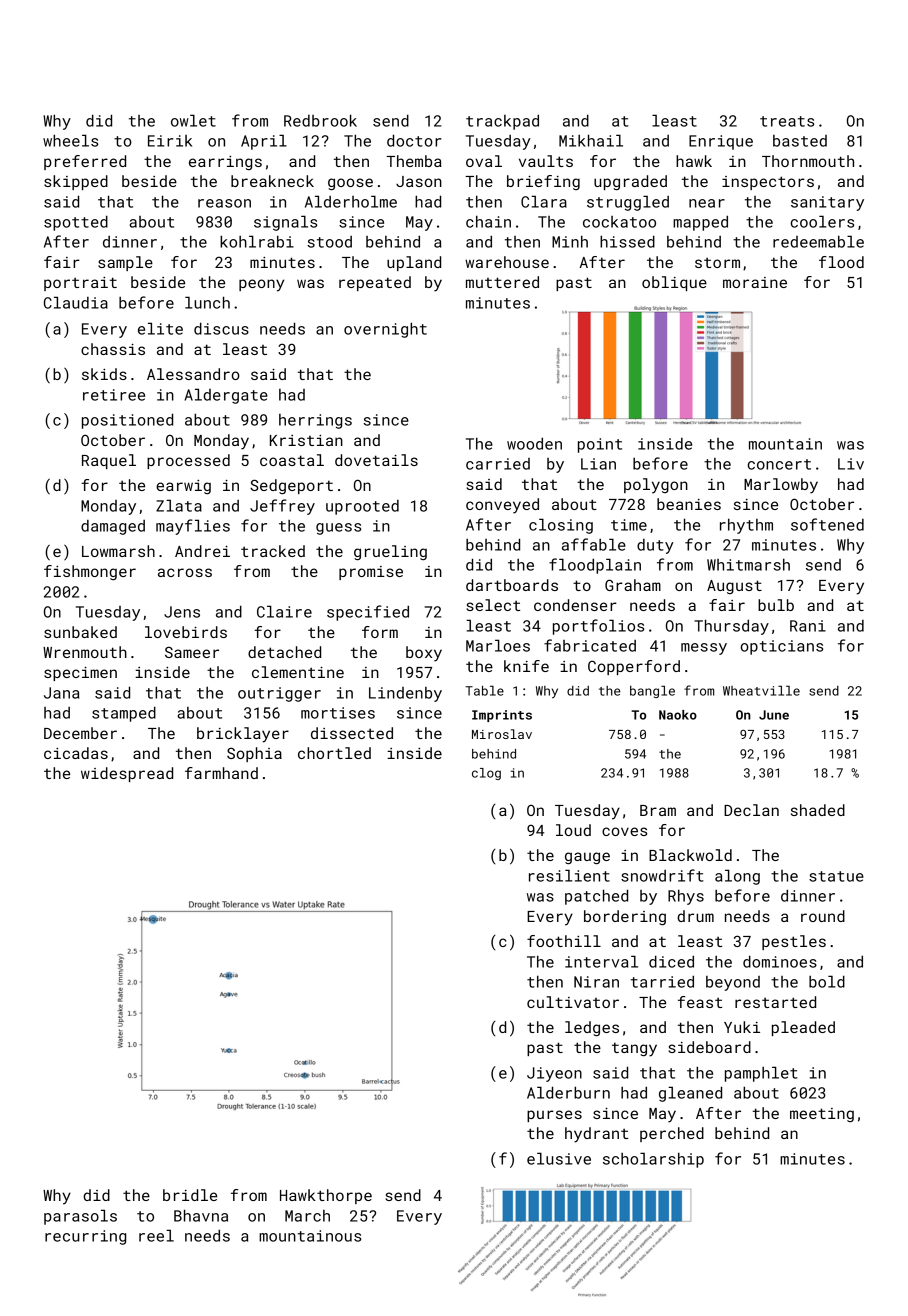 This document has height=1316, width=908. Describe the element at coordinates (80, 1217) in the document. I see `parasols` at that location.
